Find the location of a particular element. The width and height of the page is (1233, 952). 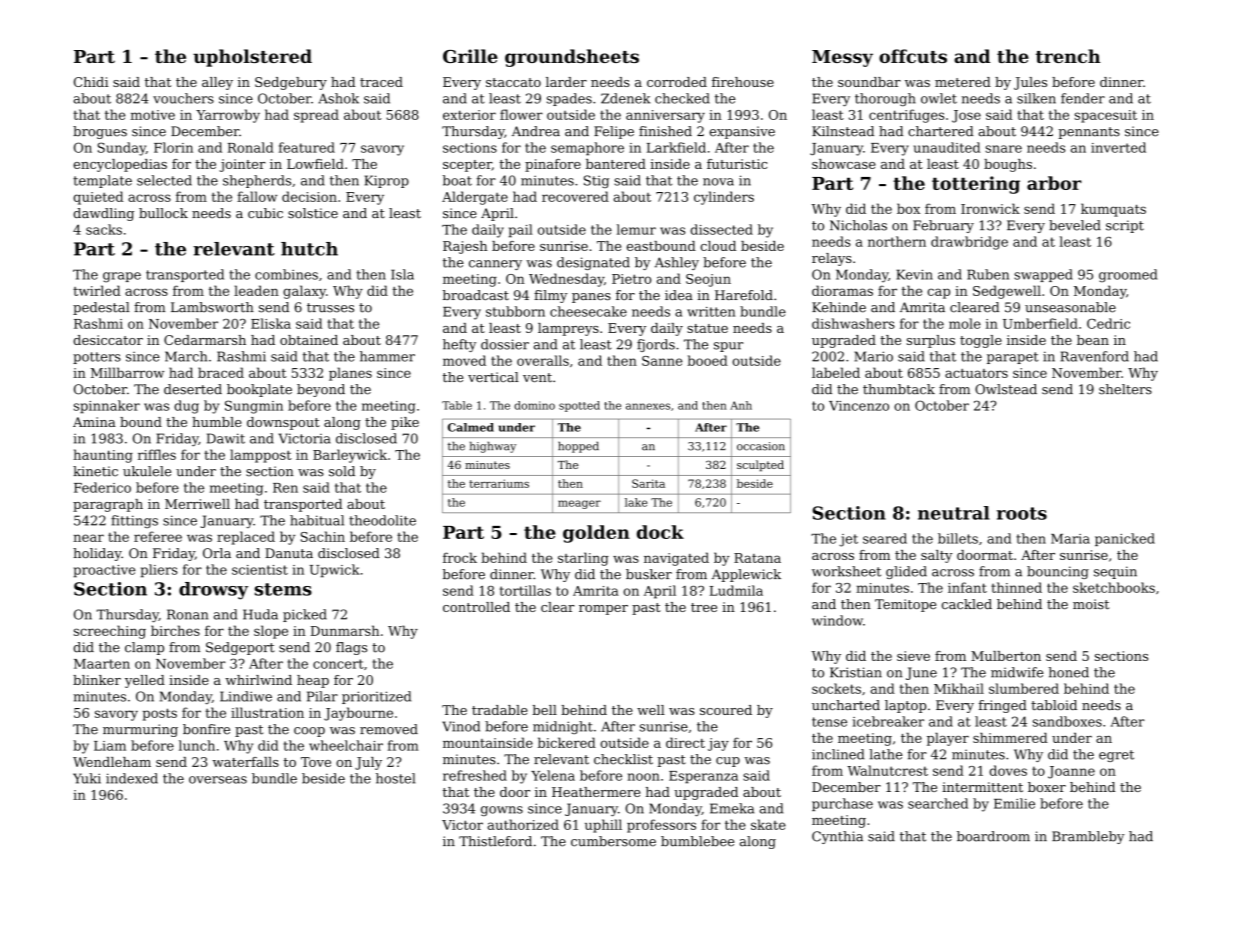

lemur is located at coordinates (636, 229).
